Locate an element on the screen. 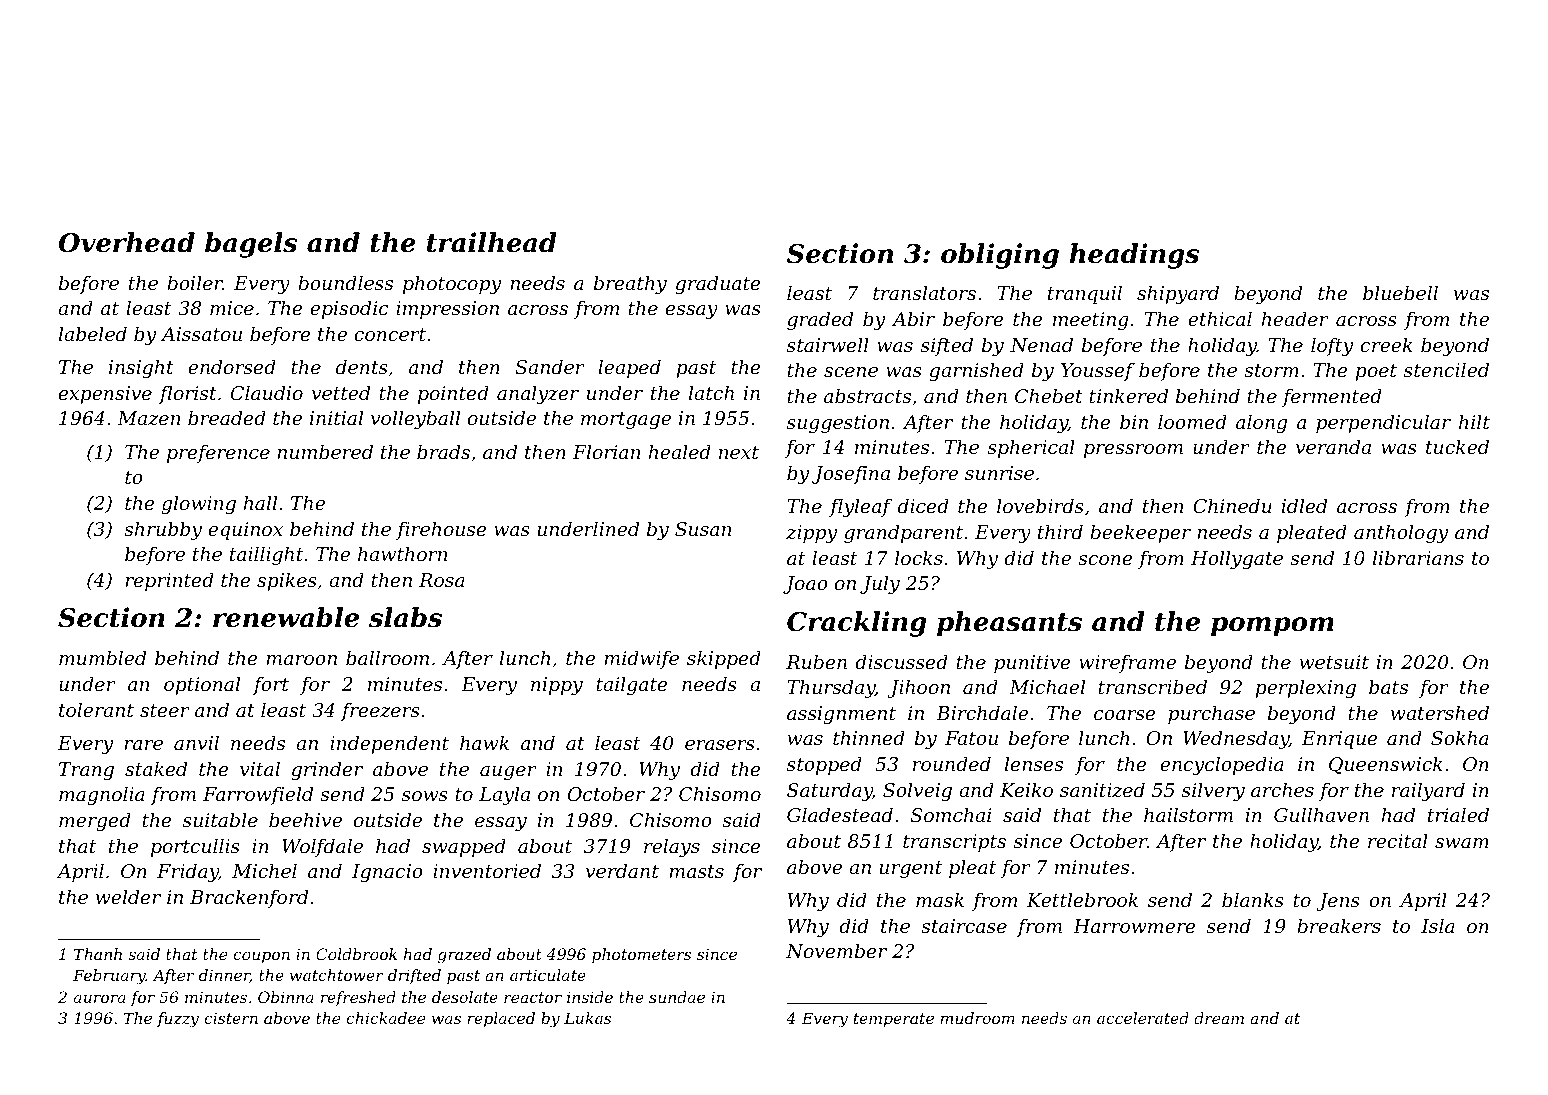 This screenshot has width=1548, height=1095. Ruben is located at coordinates (816, 661).
